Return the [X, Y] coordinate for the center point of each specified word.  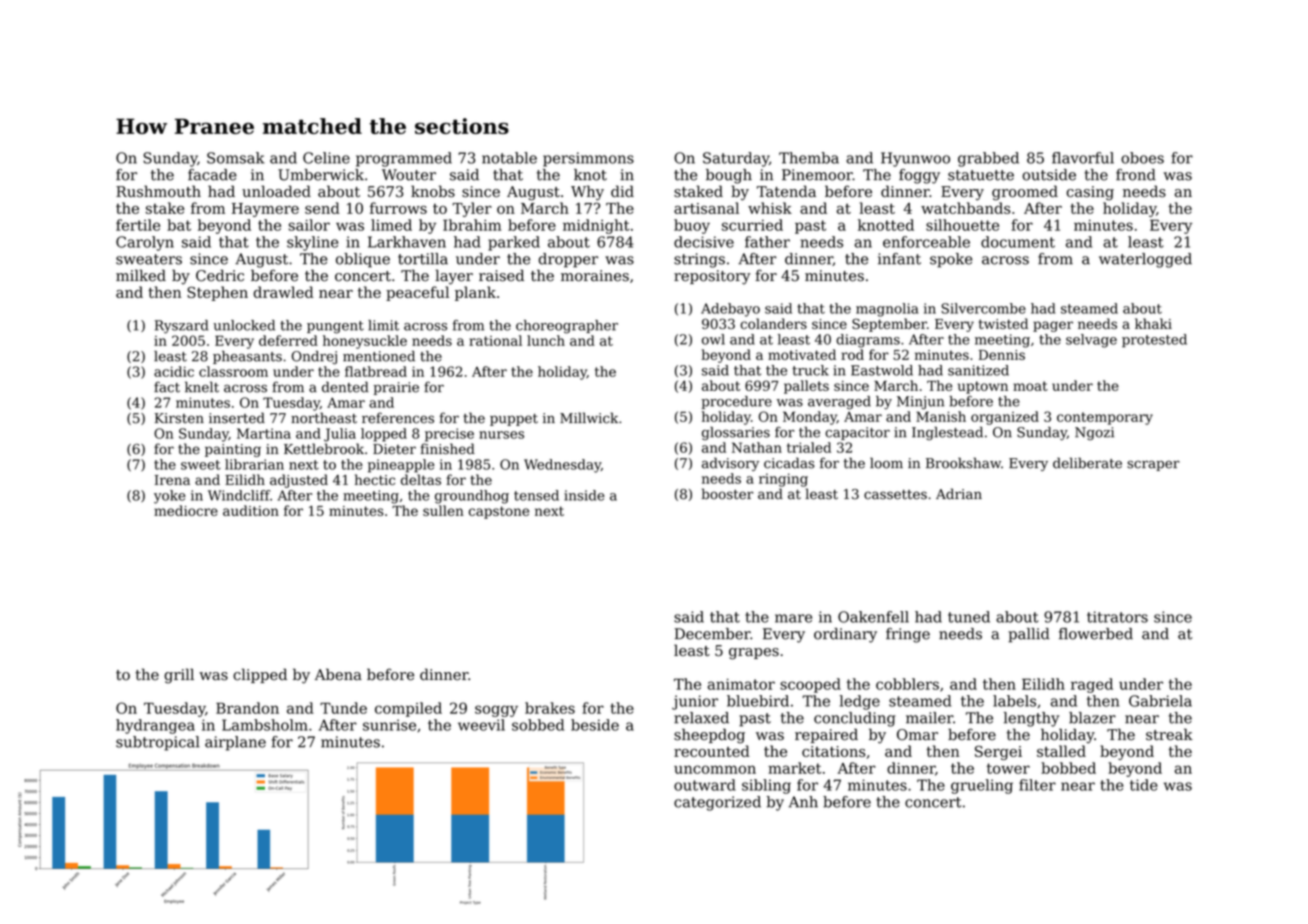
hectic [375, 479]
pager [1053, 326]
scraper [1153, 465]
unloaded [276, 191]
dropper [568, 260]
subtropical [158, 743]
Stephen [217, 293]
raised [501, 275]
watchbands [966, 208]
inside [584, 495]
